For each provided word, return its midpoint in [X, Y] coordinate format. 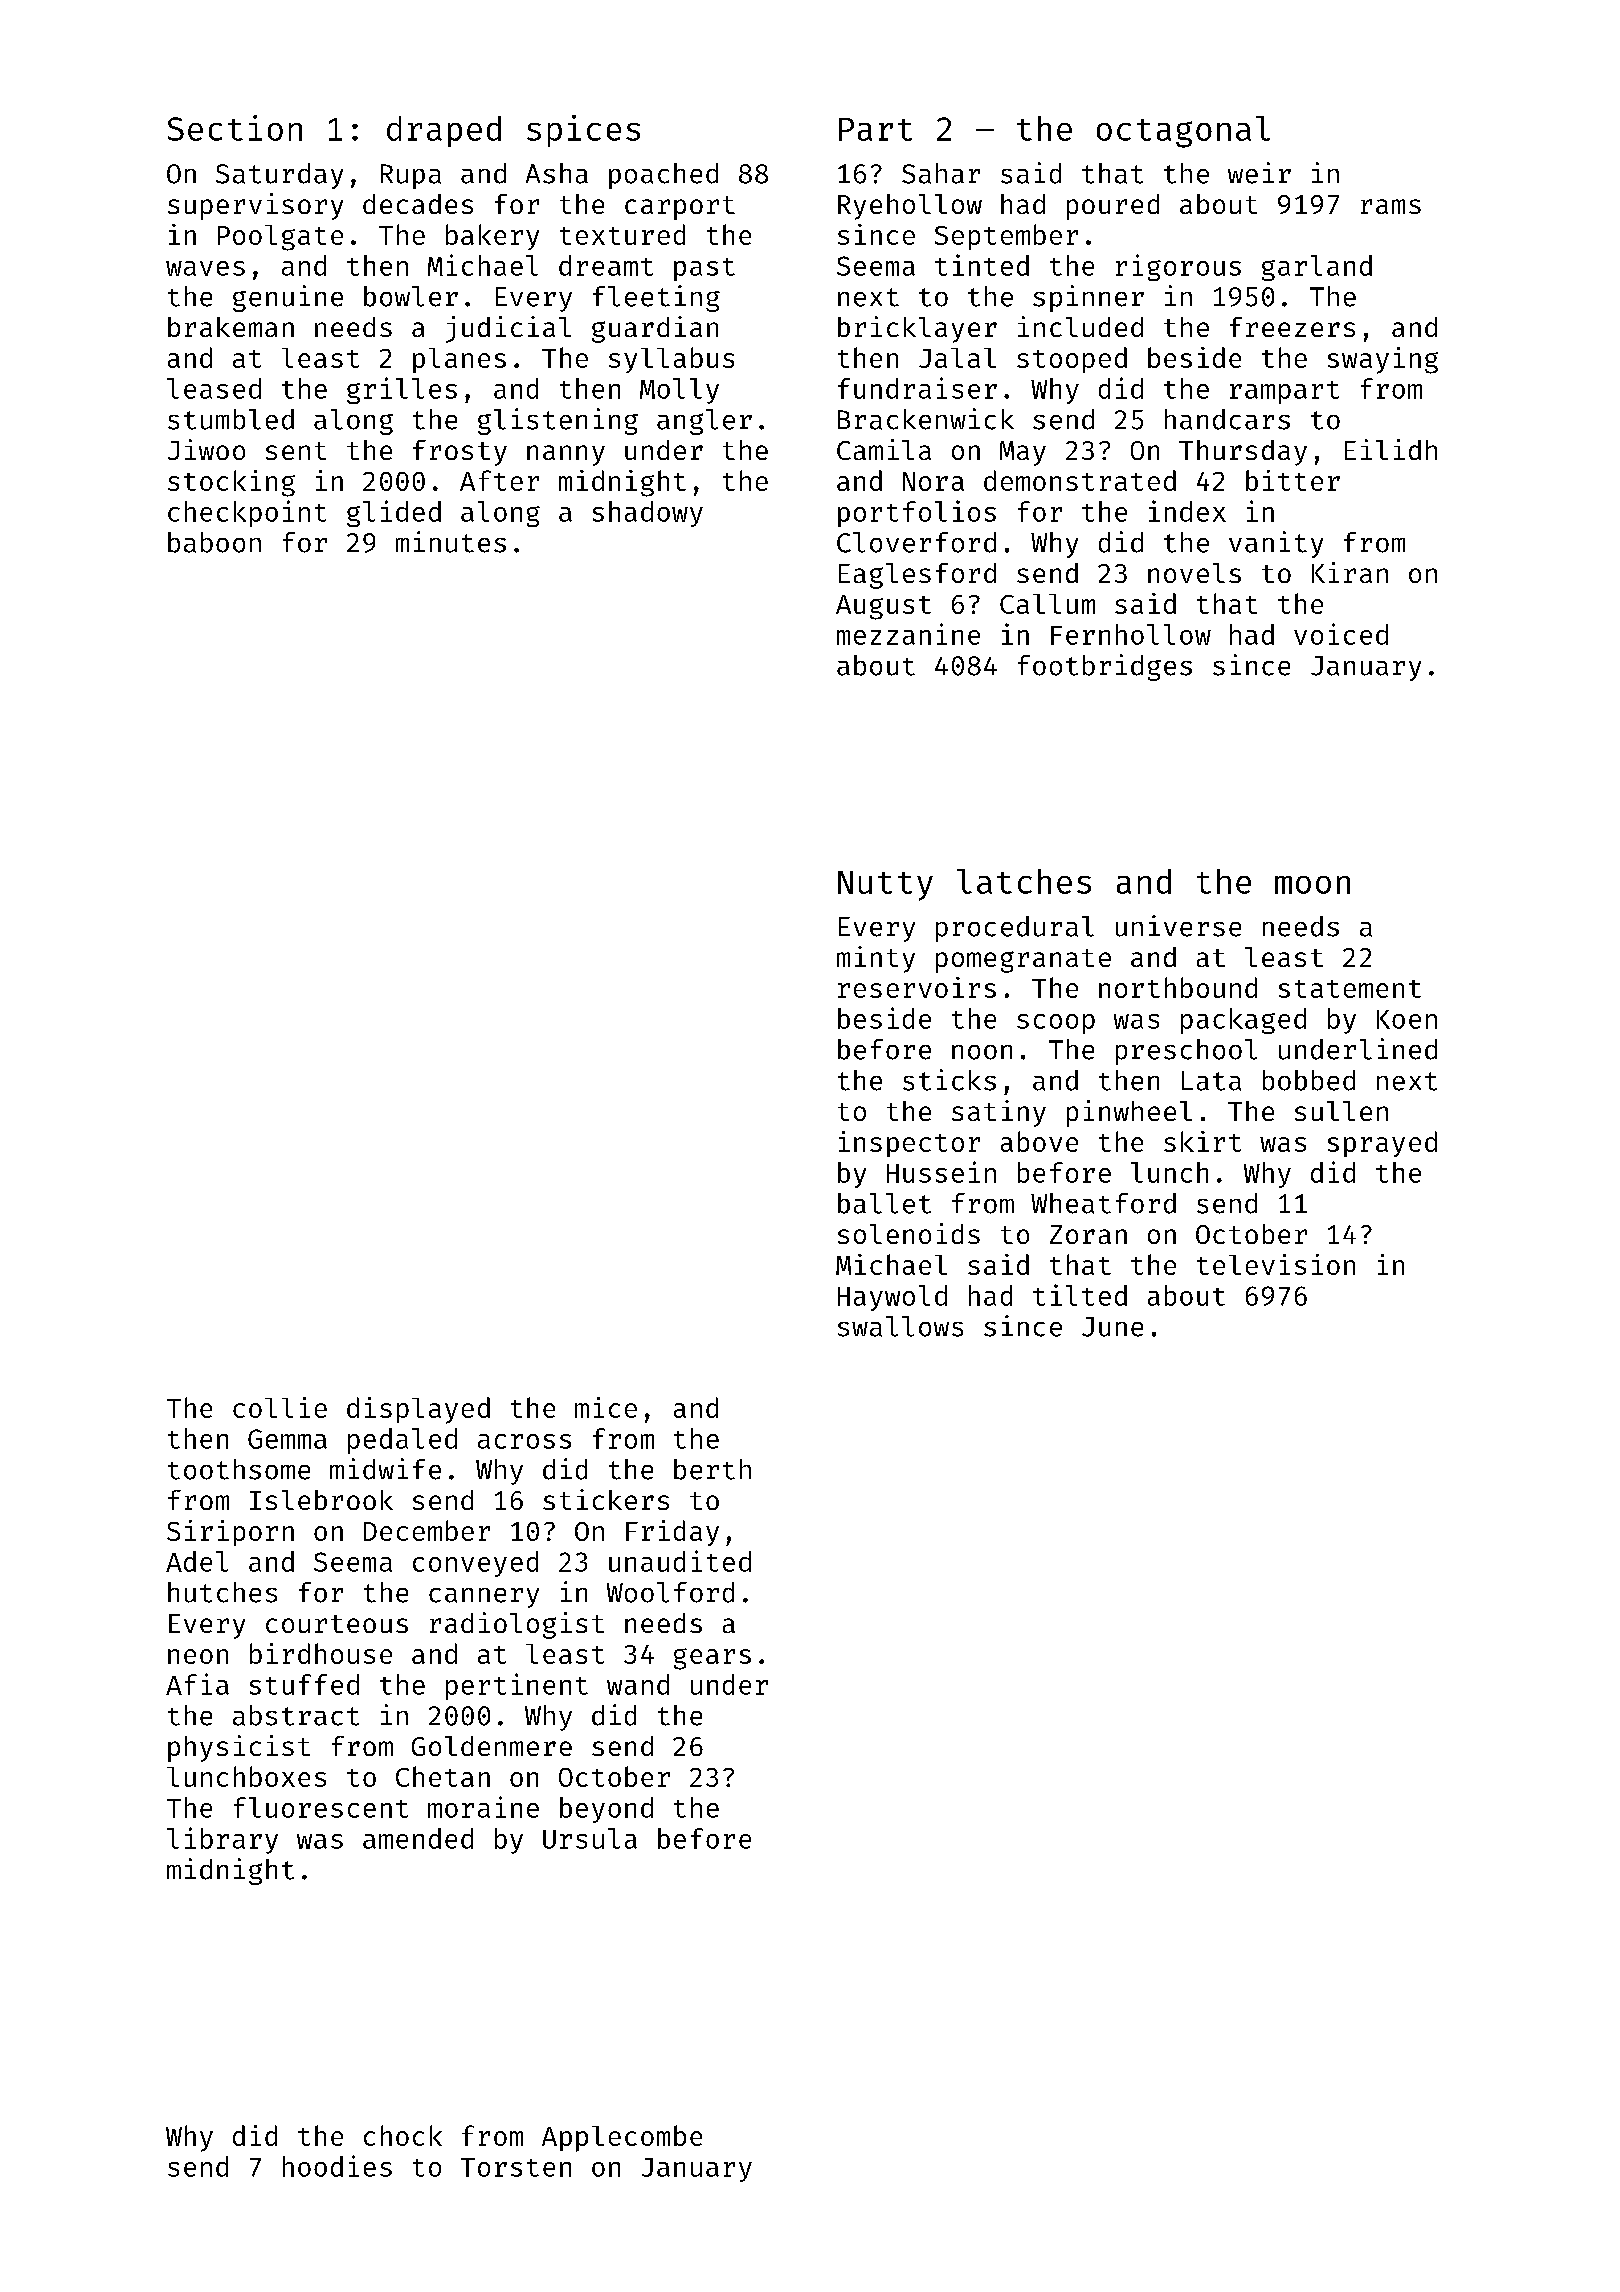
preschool [1186, 1052]
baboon [214, 542]
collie [280, 1407]
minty [876, 959]
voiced [1341, 634]
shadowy [648, 514]
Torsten [516, 2167]
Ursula [590, 1838]
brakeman [231, 327]
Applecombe [622, 2138]
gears [712, 1659]
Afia [197, 1684]
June [1112, 1327]
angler [704, 422]
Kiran [1350, 572]
